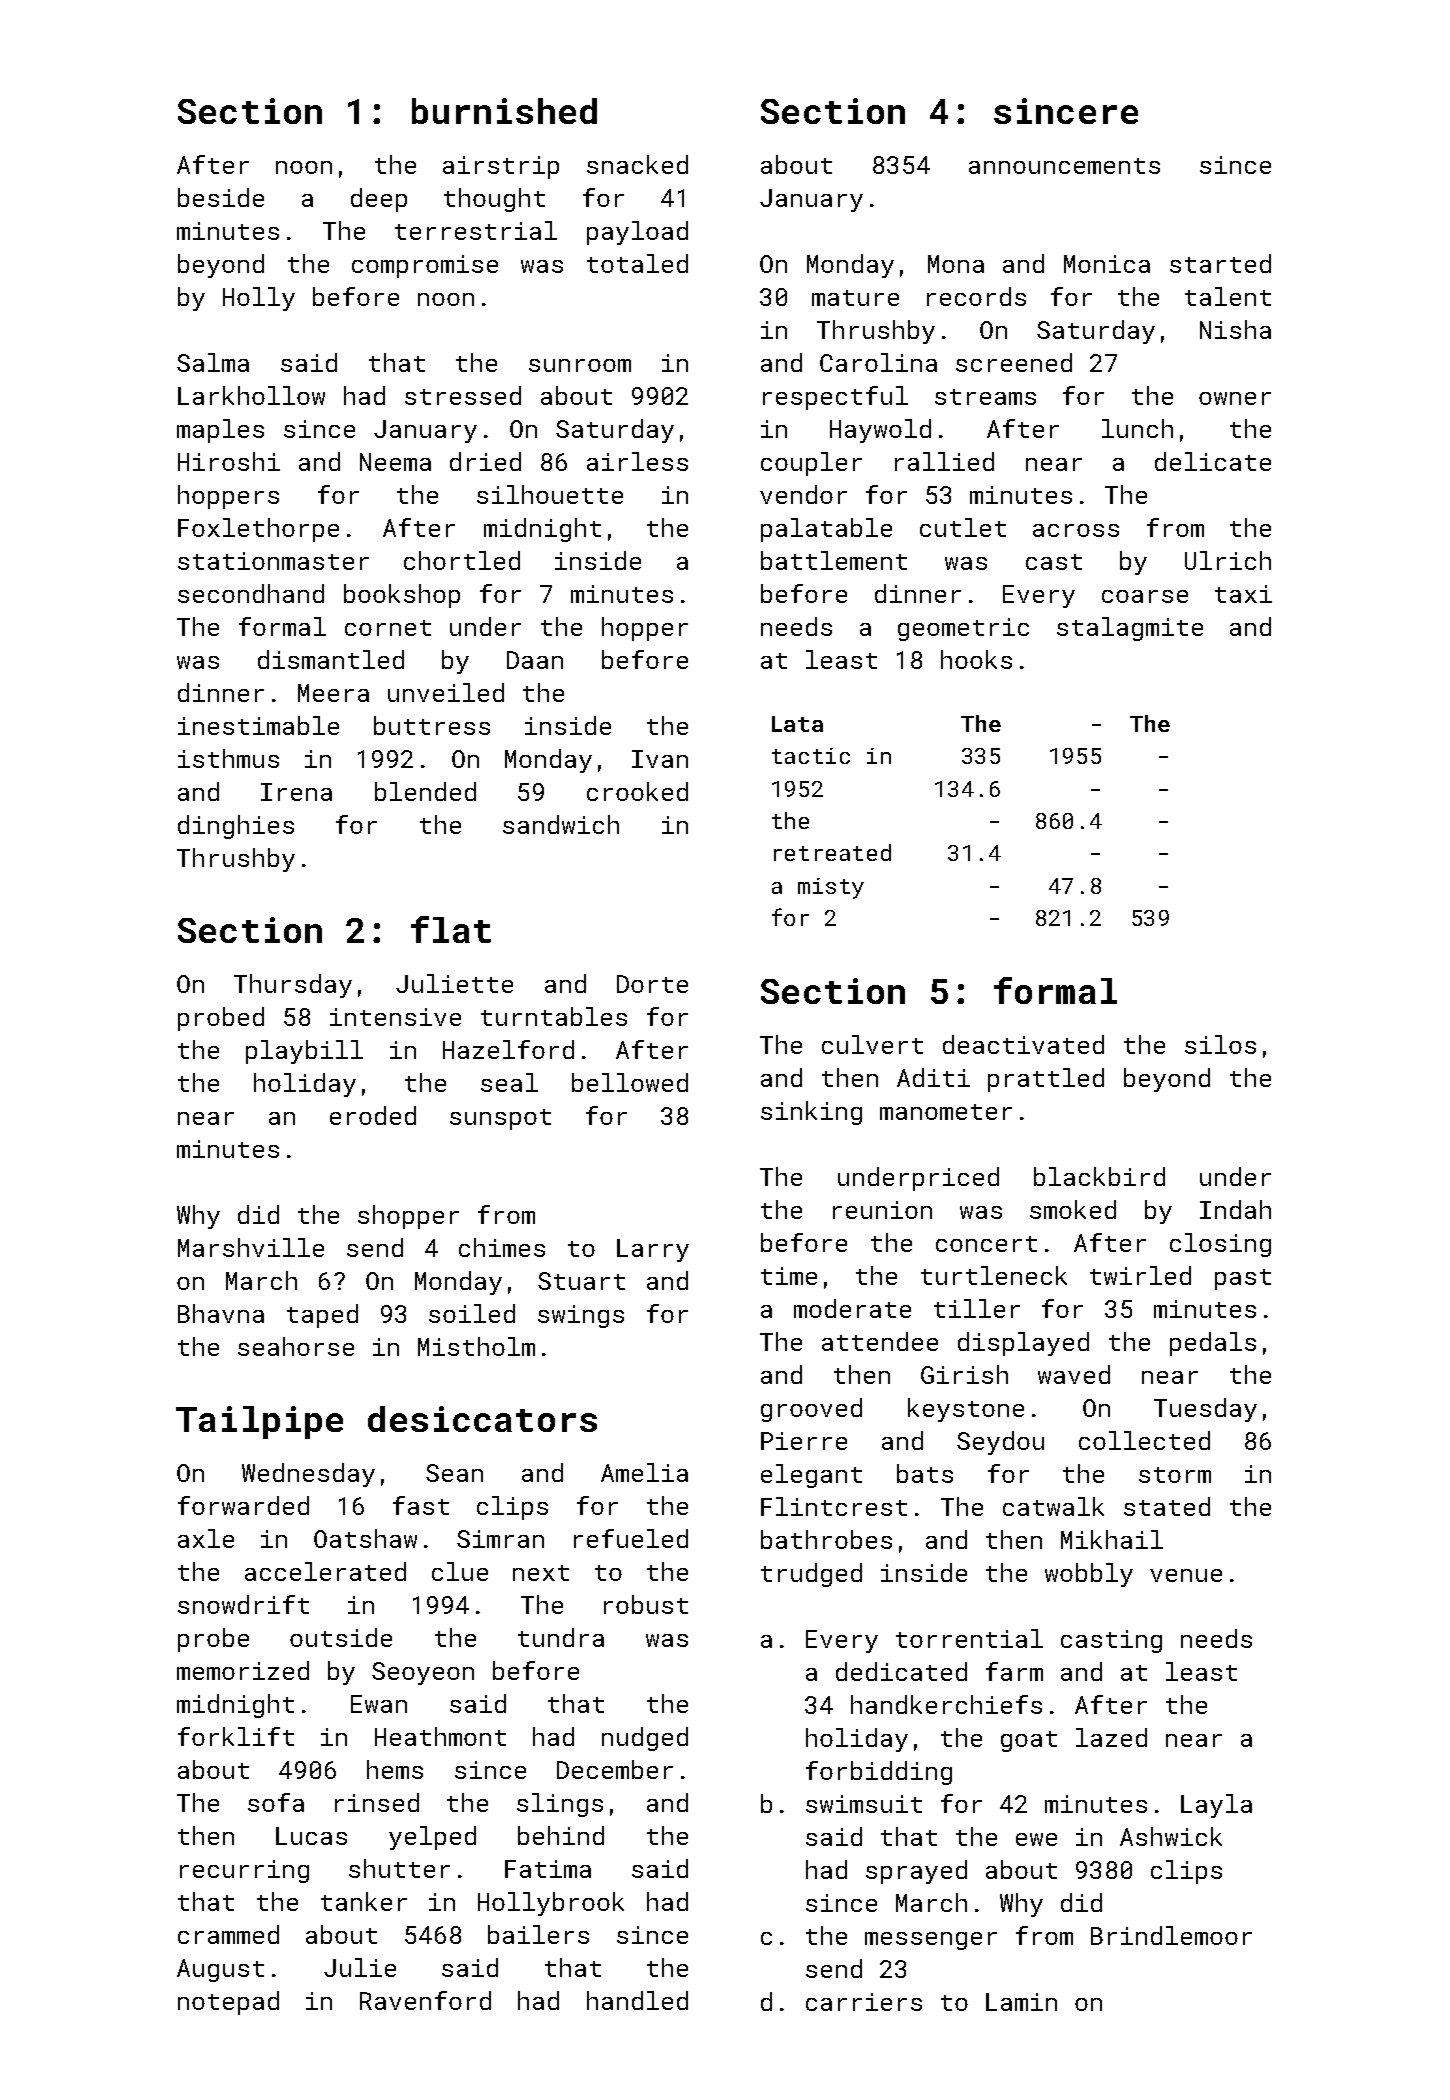 Image resolution: width=1450 pixels, height=2100 pixels. What do you see at coordinates (251, 1247) in the screenshot?
I see `Marshville` at bounding box center [251, 1247].
